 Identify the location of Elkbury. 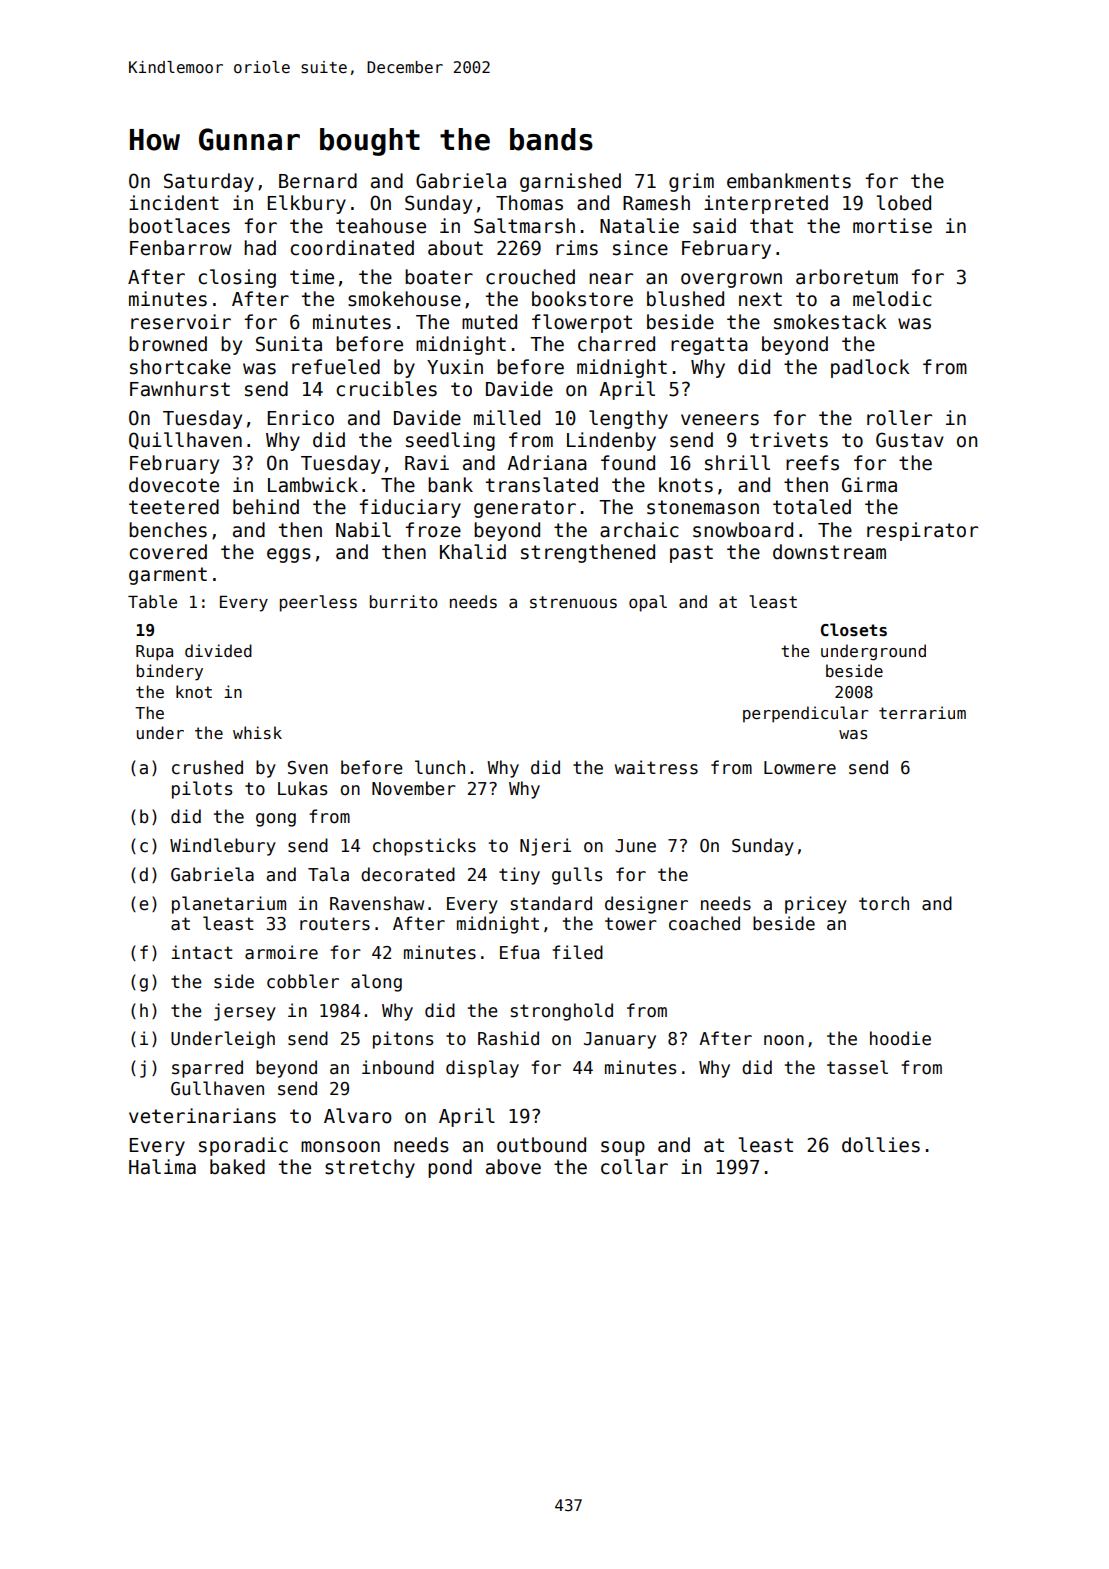
(307, 204).
